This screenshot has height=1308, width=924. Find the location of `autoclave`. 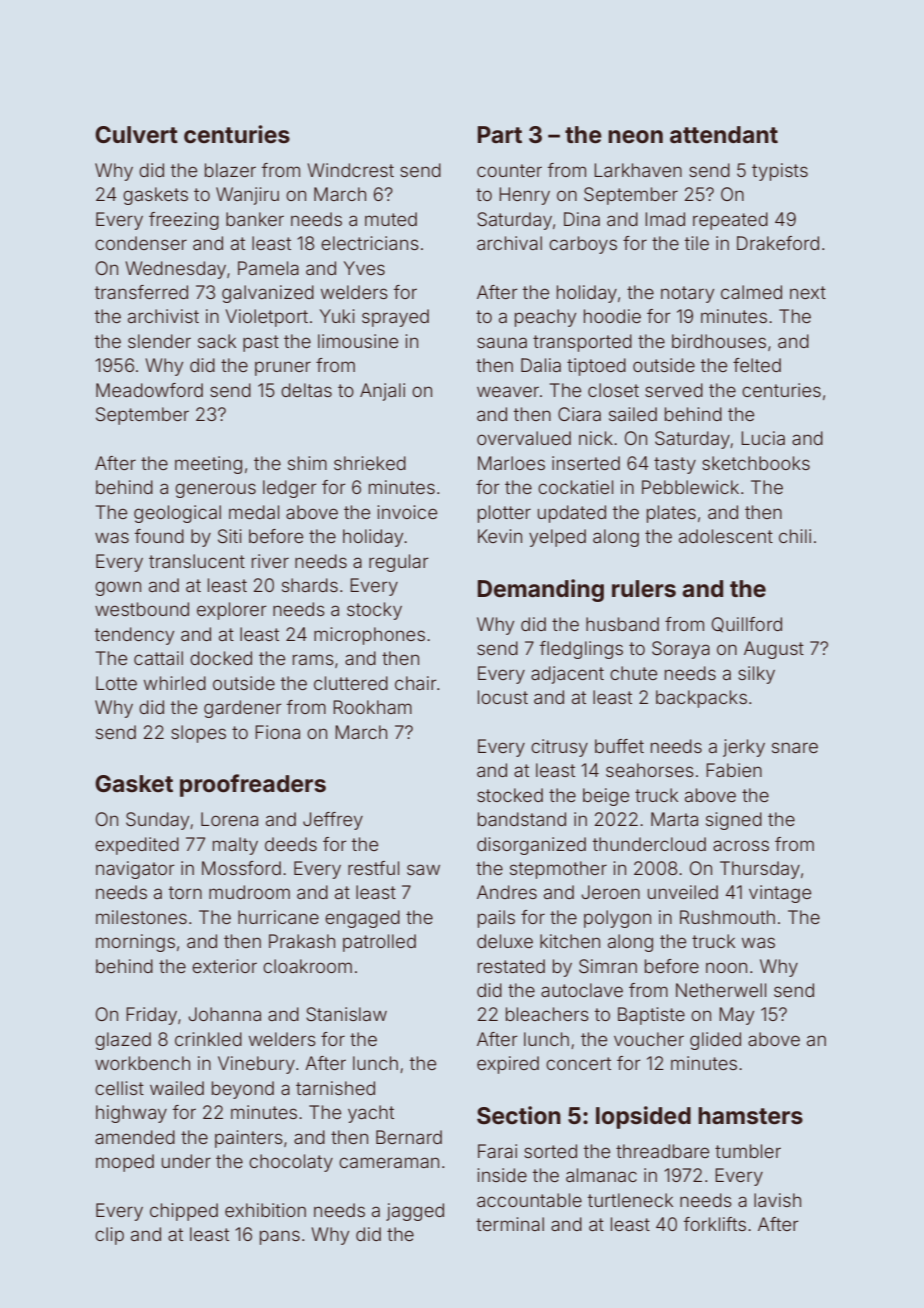

autoclave is located at coordinates (582, 990).
